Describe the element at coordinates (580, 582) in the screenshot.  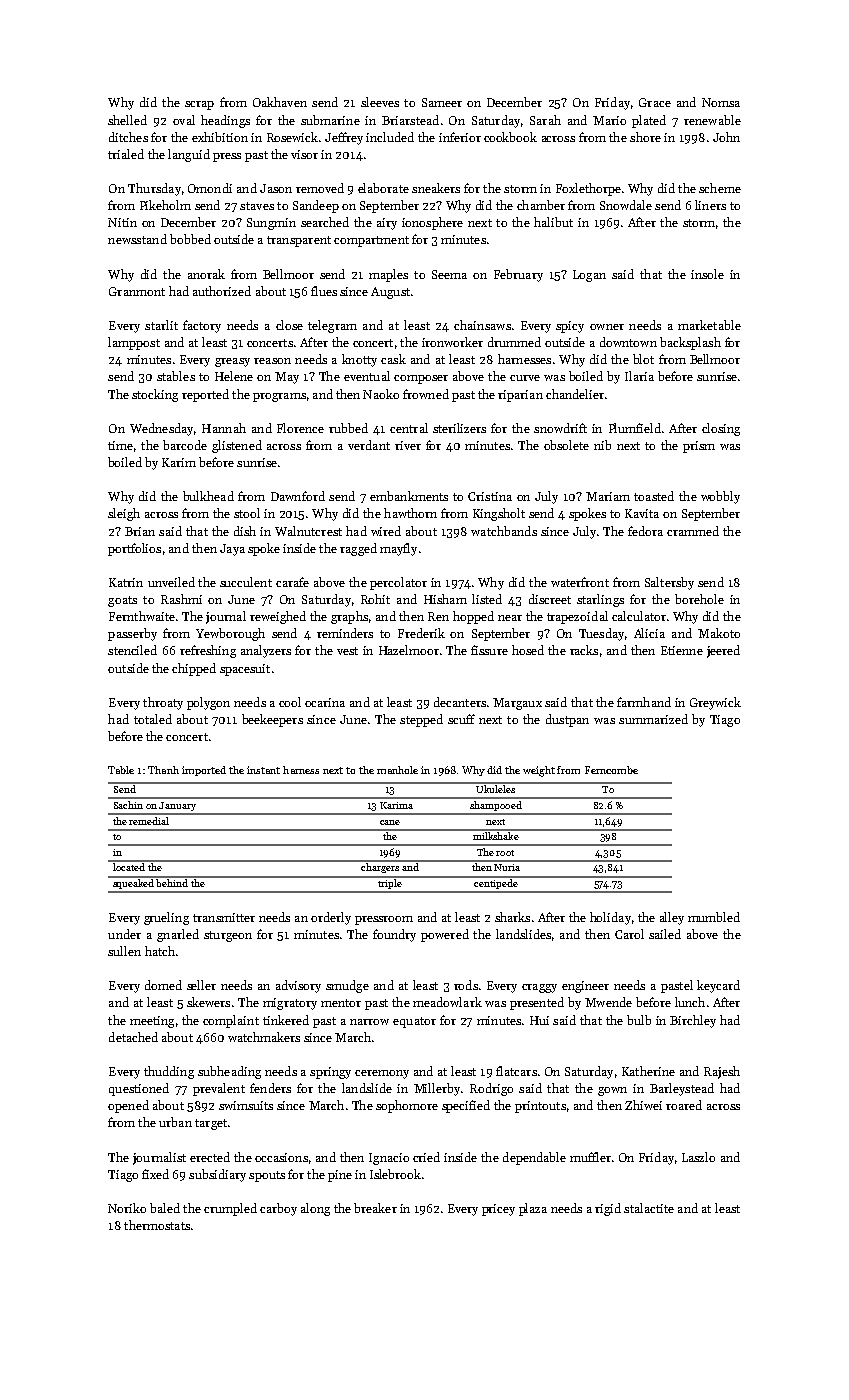
I see `waterfront` at that location.
